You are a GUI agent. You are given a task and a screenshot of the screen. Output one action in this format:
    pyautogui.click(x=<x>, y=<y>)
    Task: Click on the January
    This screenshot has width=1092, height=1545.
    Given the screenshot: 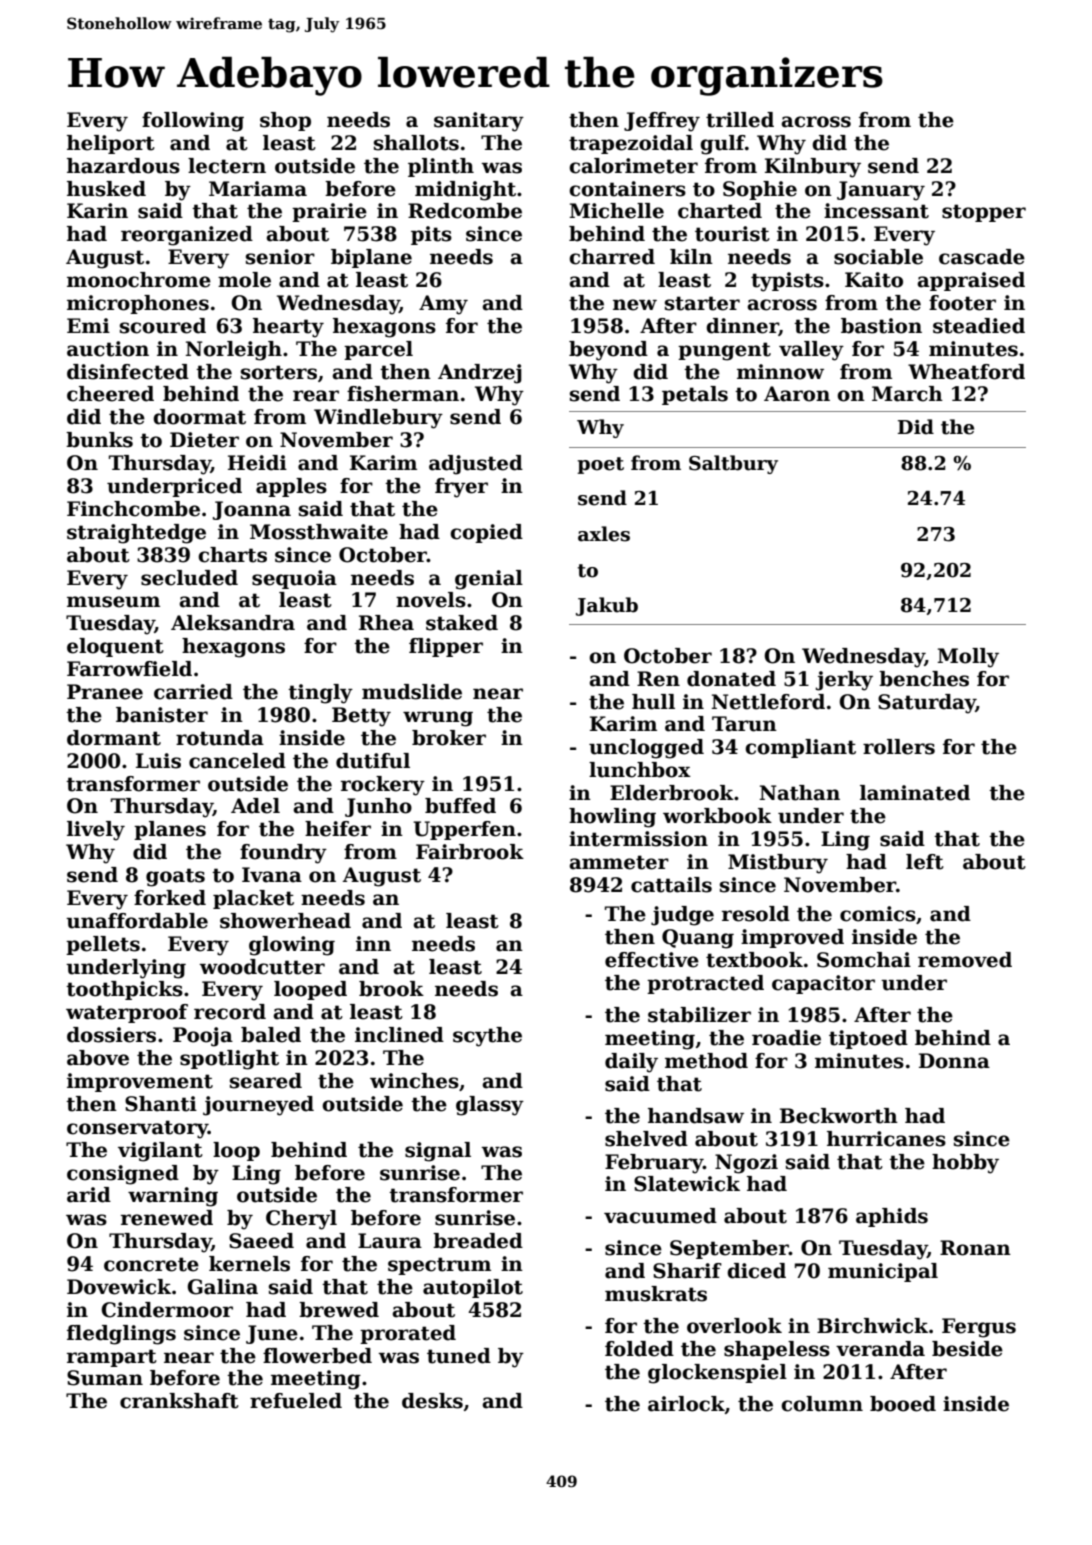 What is the action you would take?
    pyautogui.click(x=881, y=191)
